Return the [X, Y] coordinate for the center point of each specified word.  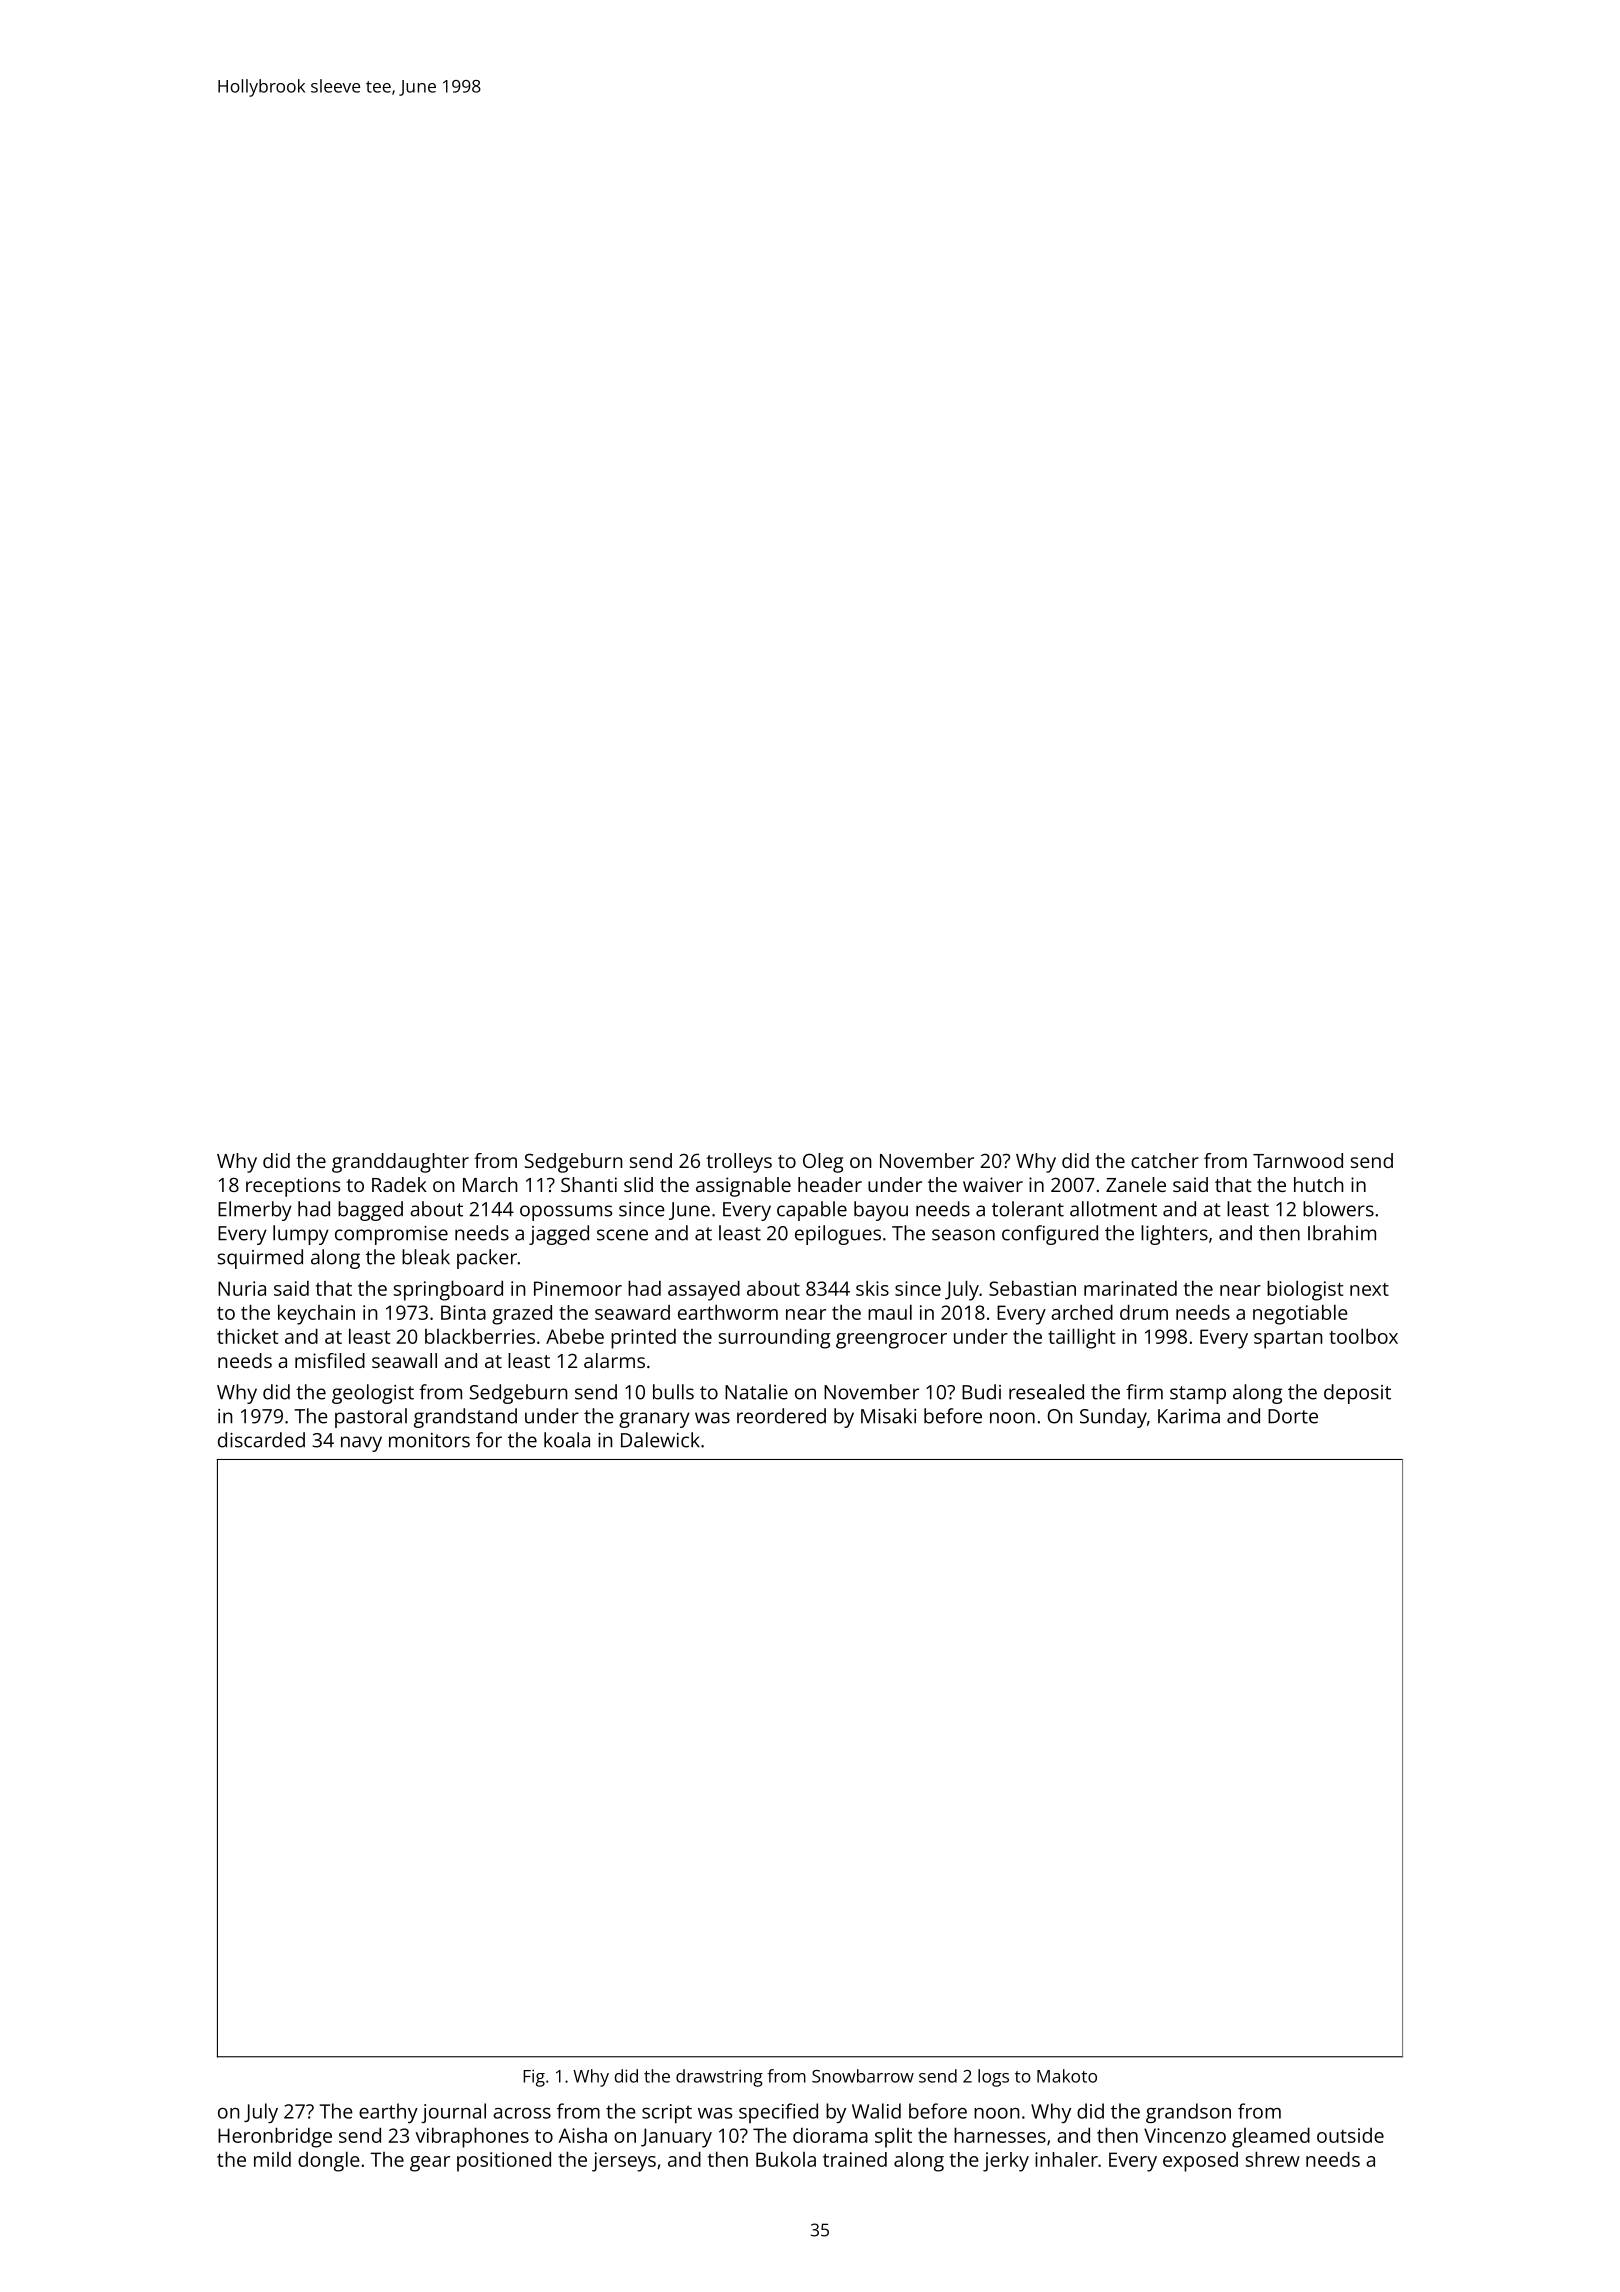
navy [361, 1444]
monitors [429, 1440]
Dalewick [660, 1440]
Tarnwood [1298, 1160]
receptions [293, 1187]
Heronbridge [275, 2137]
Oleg [823, 1163]
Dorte [1293, 1416]
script [667, 2113]
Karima [1189, 1416]
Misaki [888, 1416]
